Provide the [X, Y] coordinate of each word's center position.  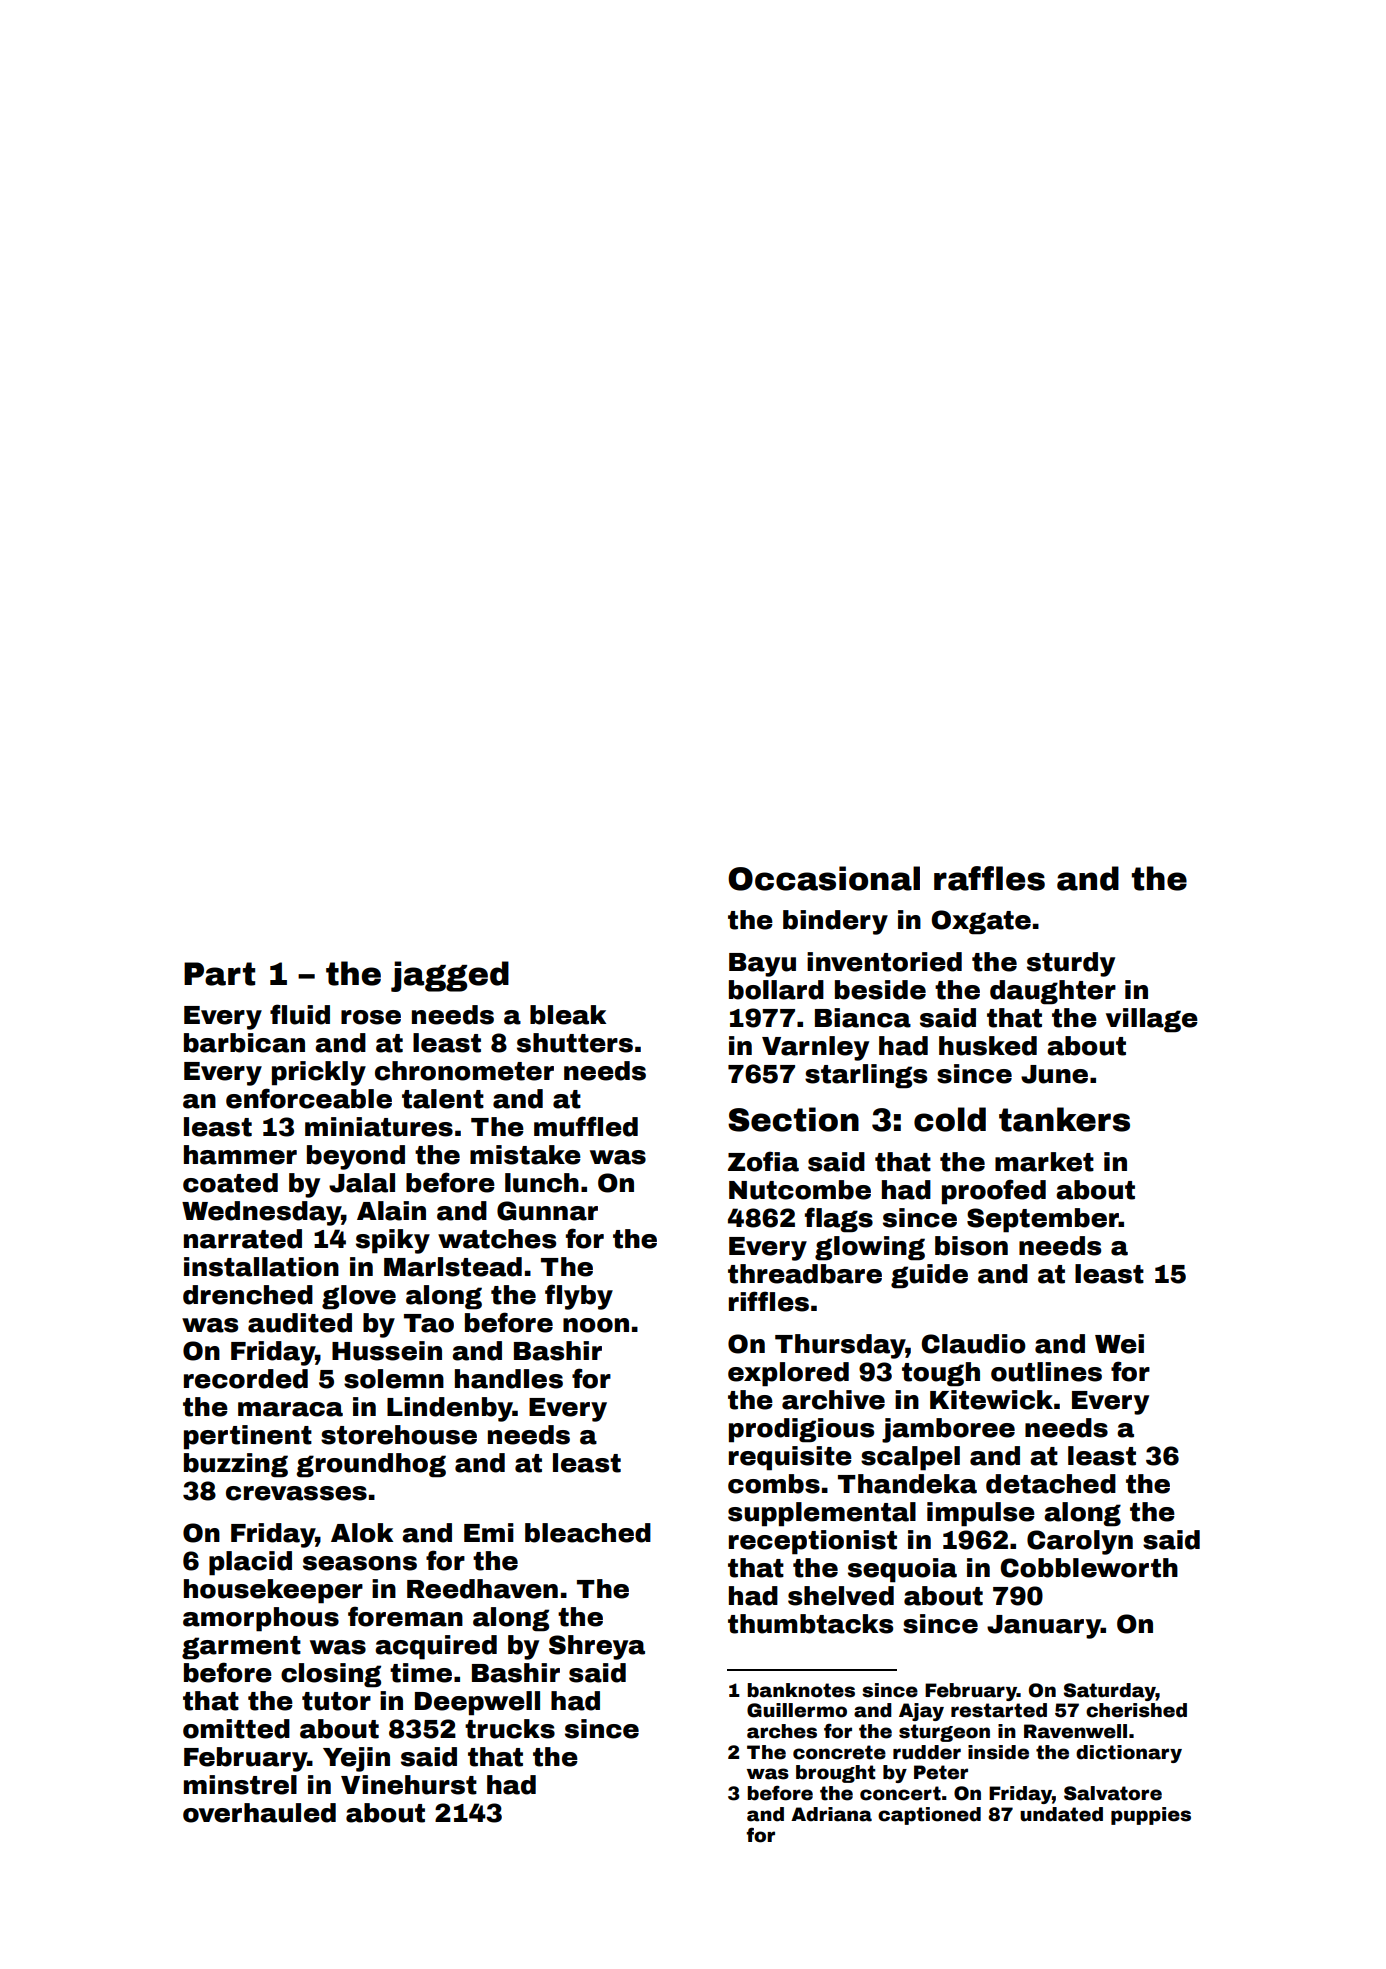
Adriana [831, 1814]
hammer [240, 1155]
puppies [1151, 1816]
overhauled [259, 1813]
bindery [835, 922]
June [1054, 1074]
